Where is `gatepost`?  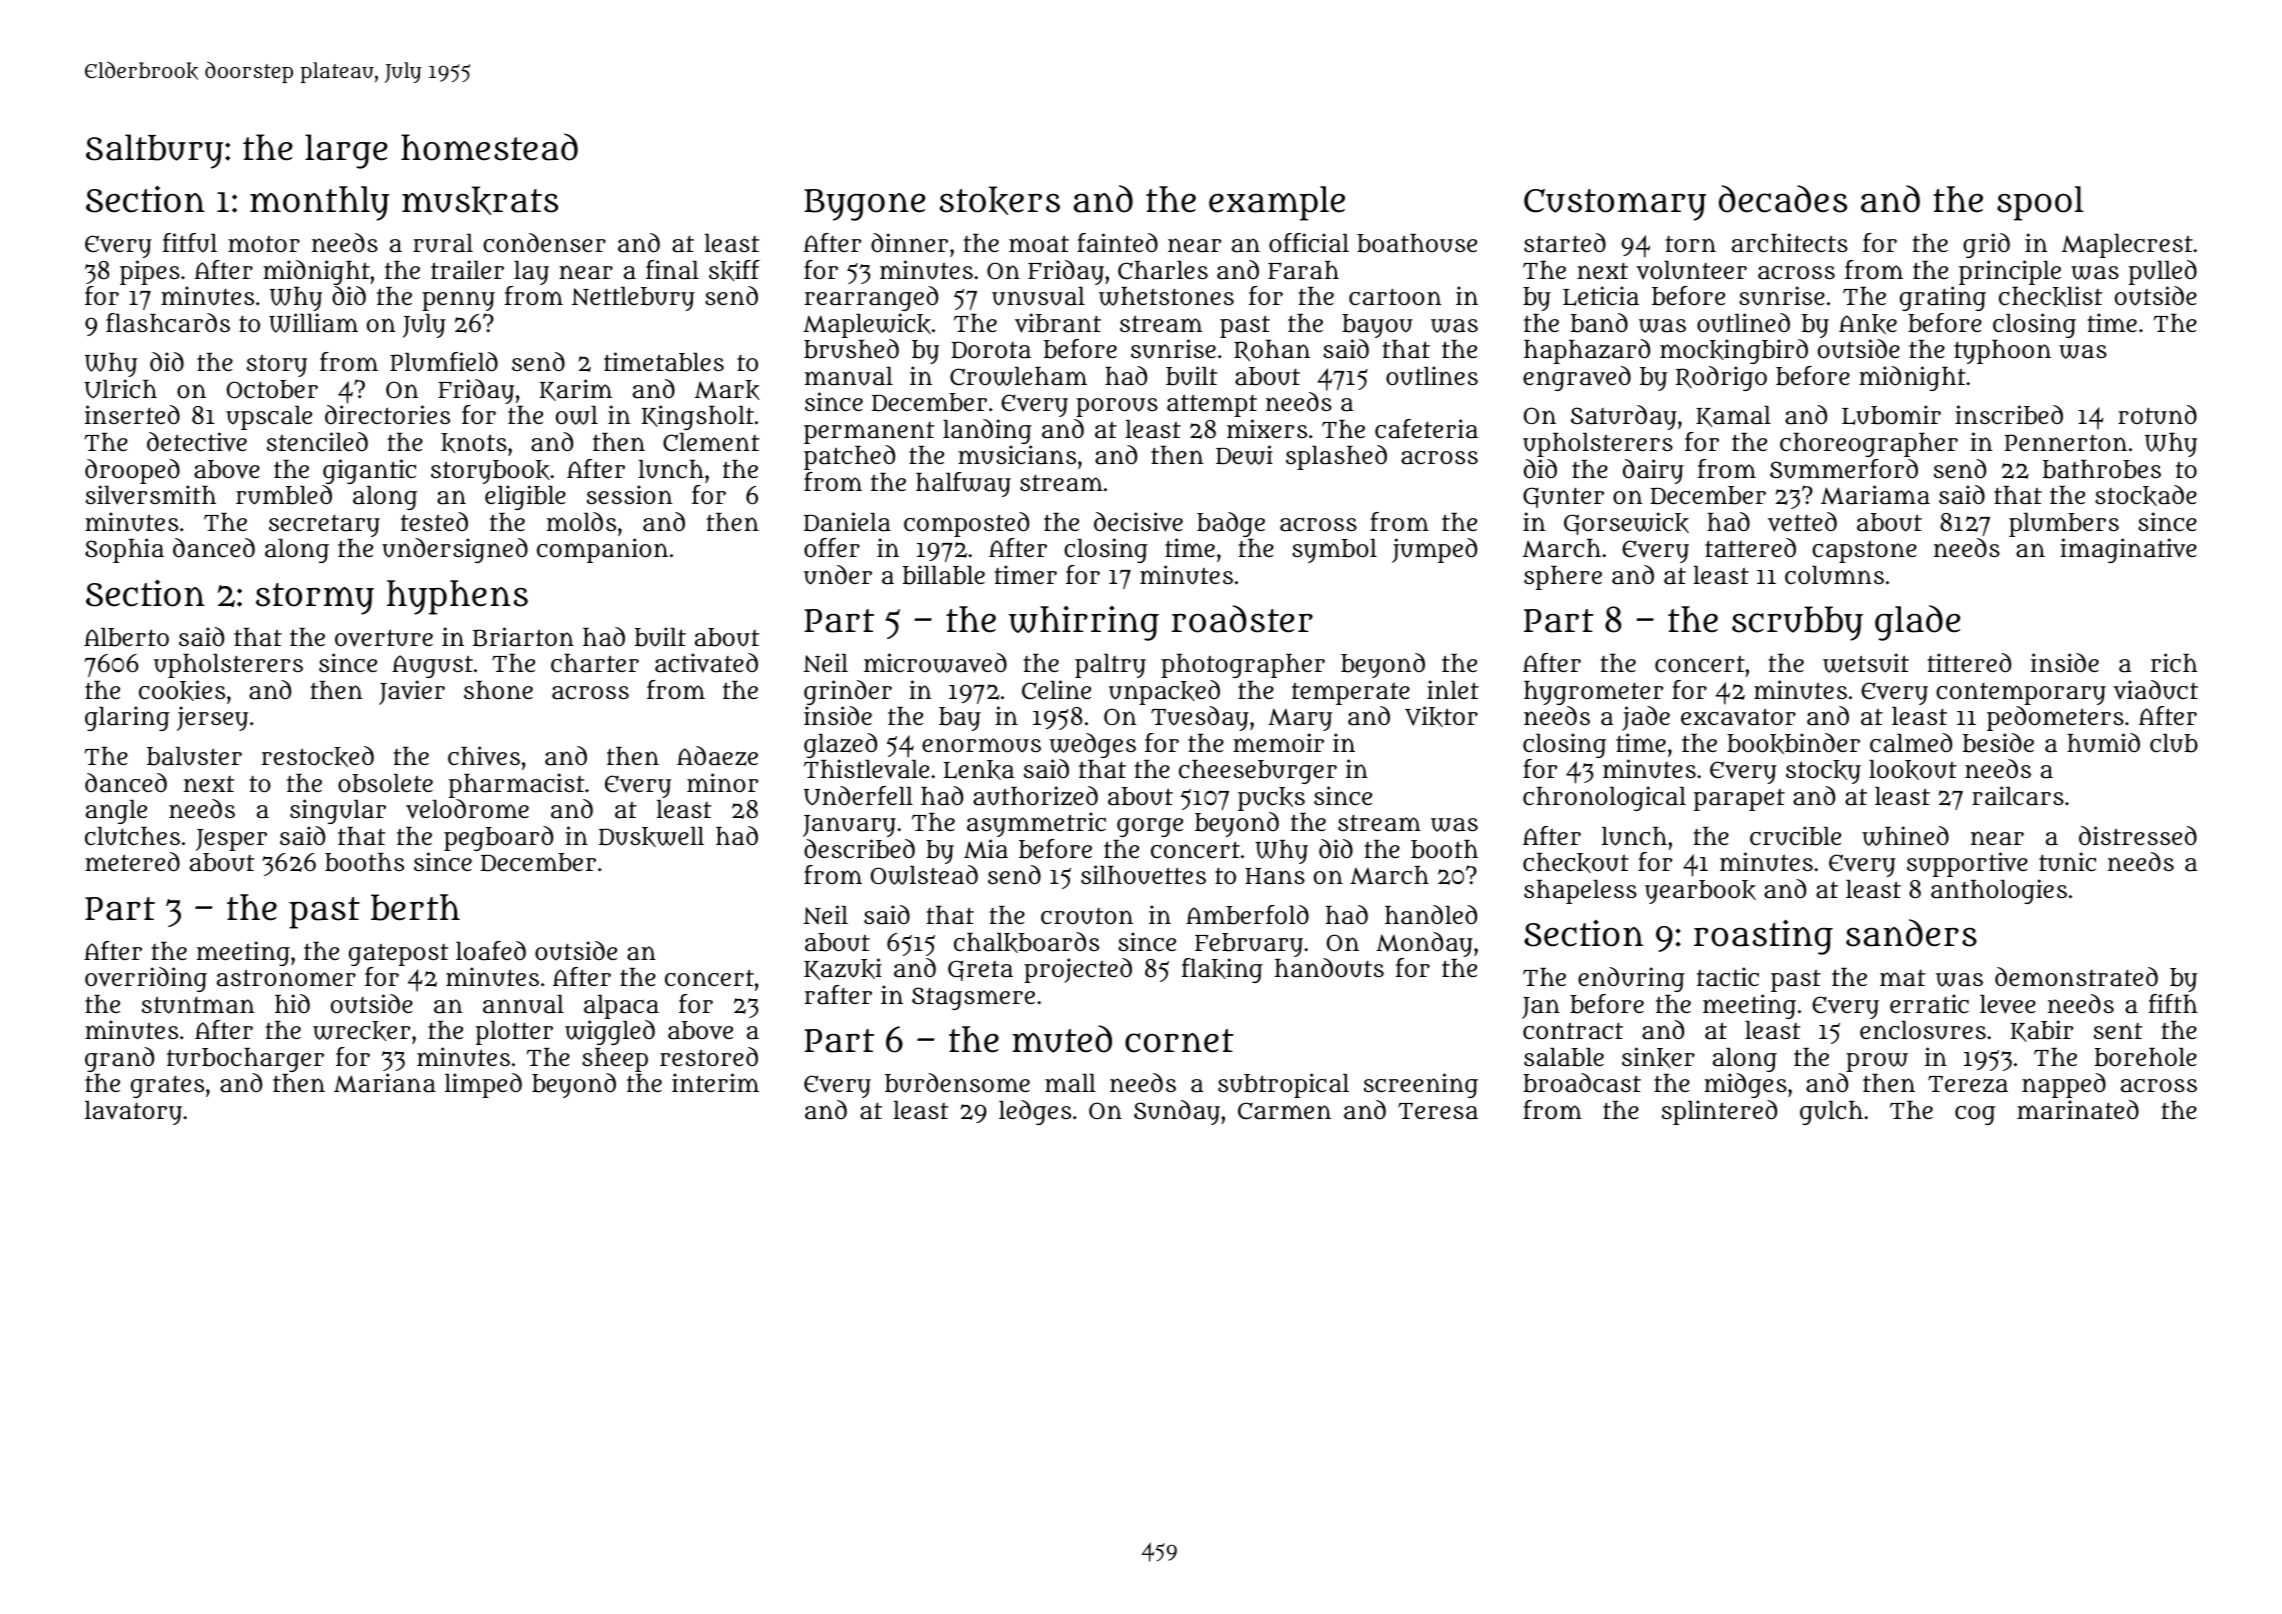 gatepost is located at coordinates (398, 954).
